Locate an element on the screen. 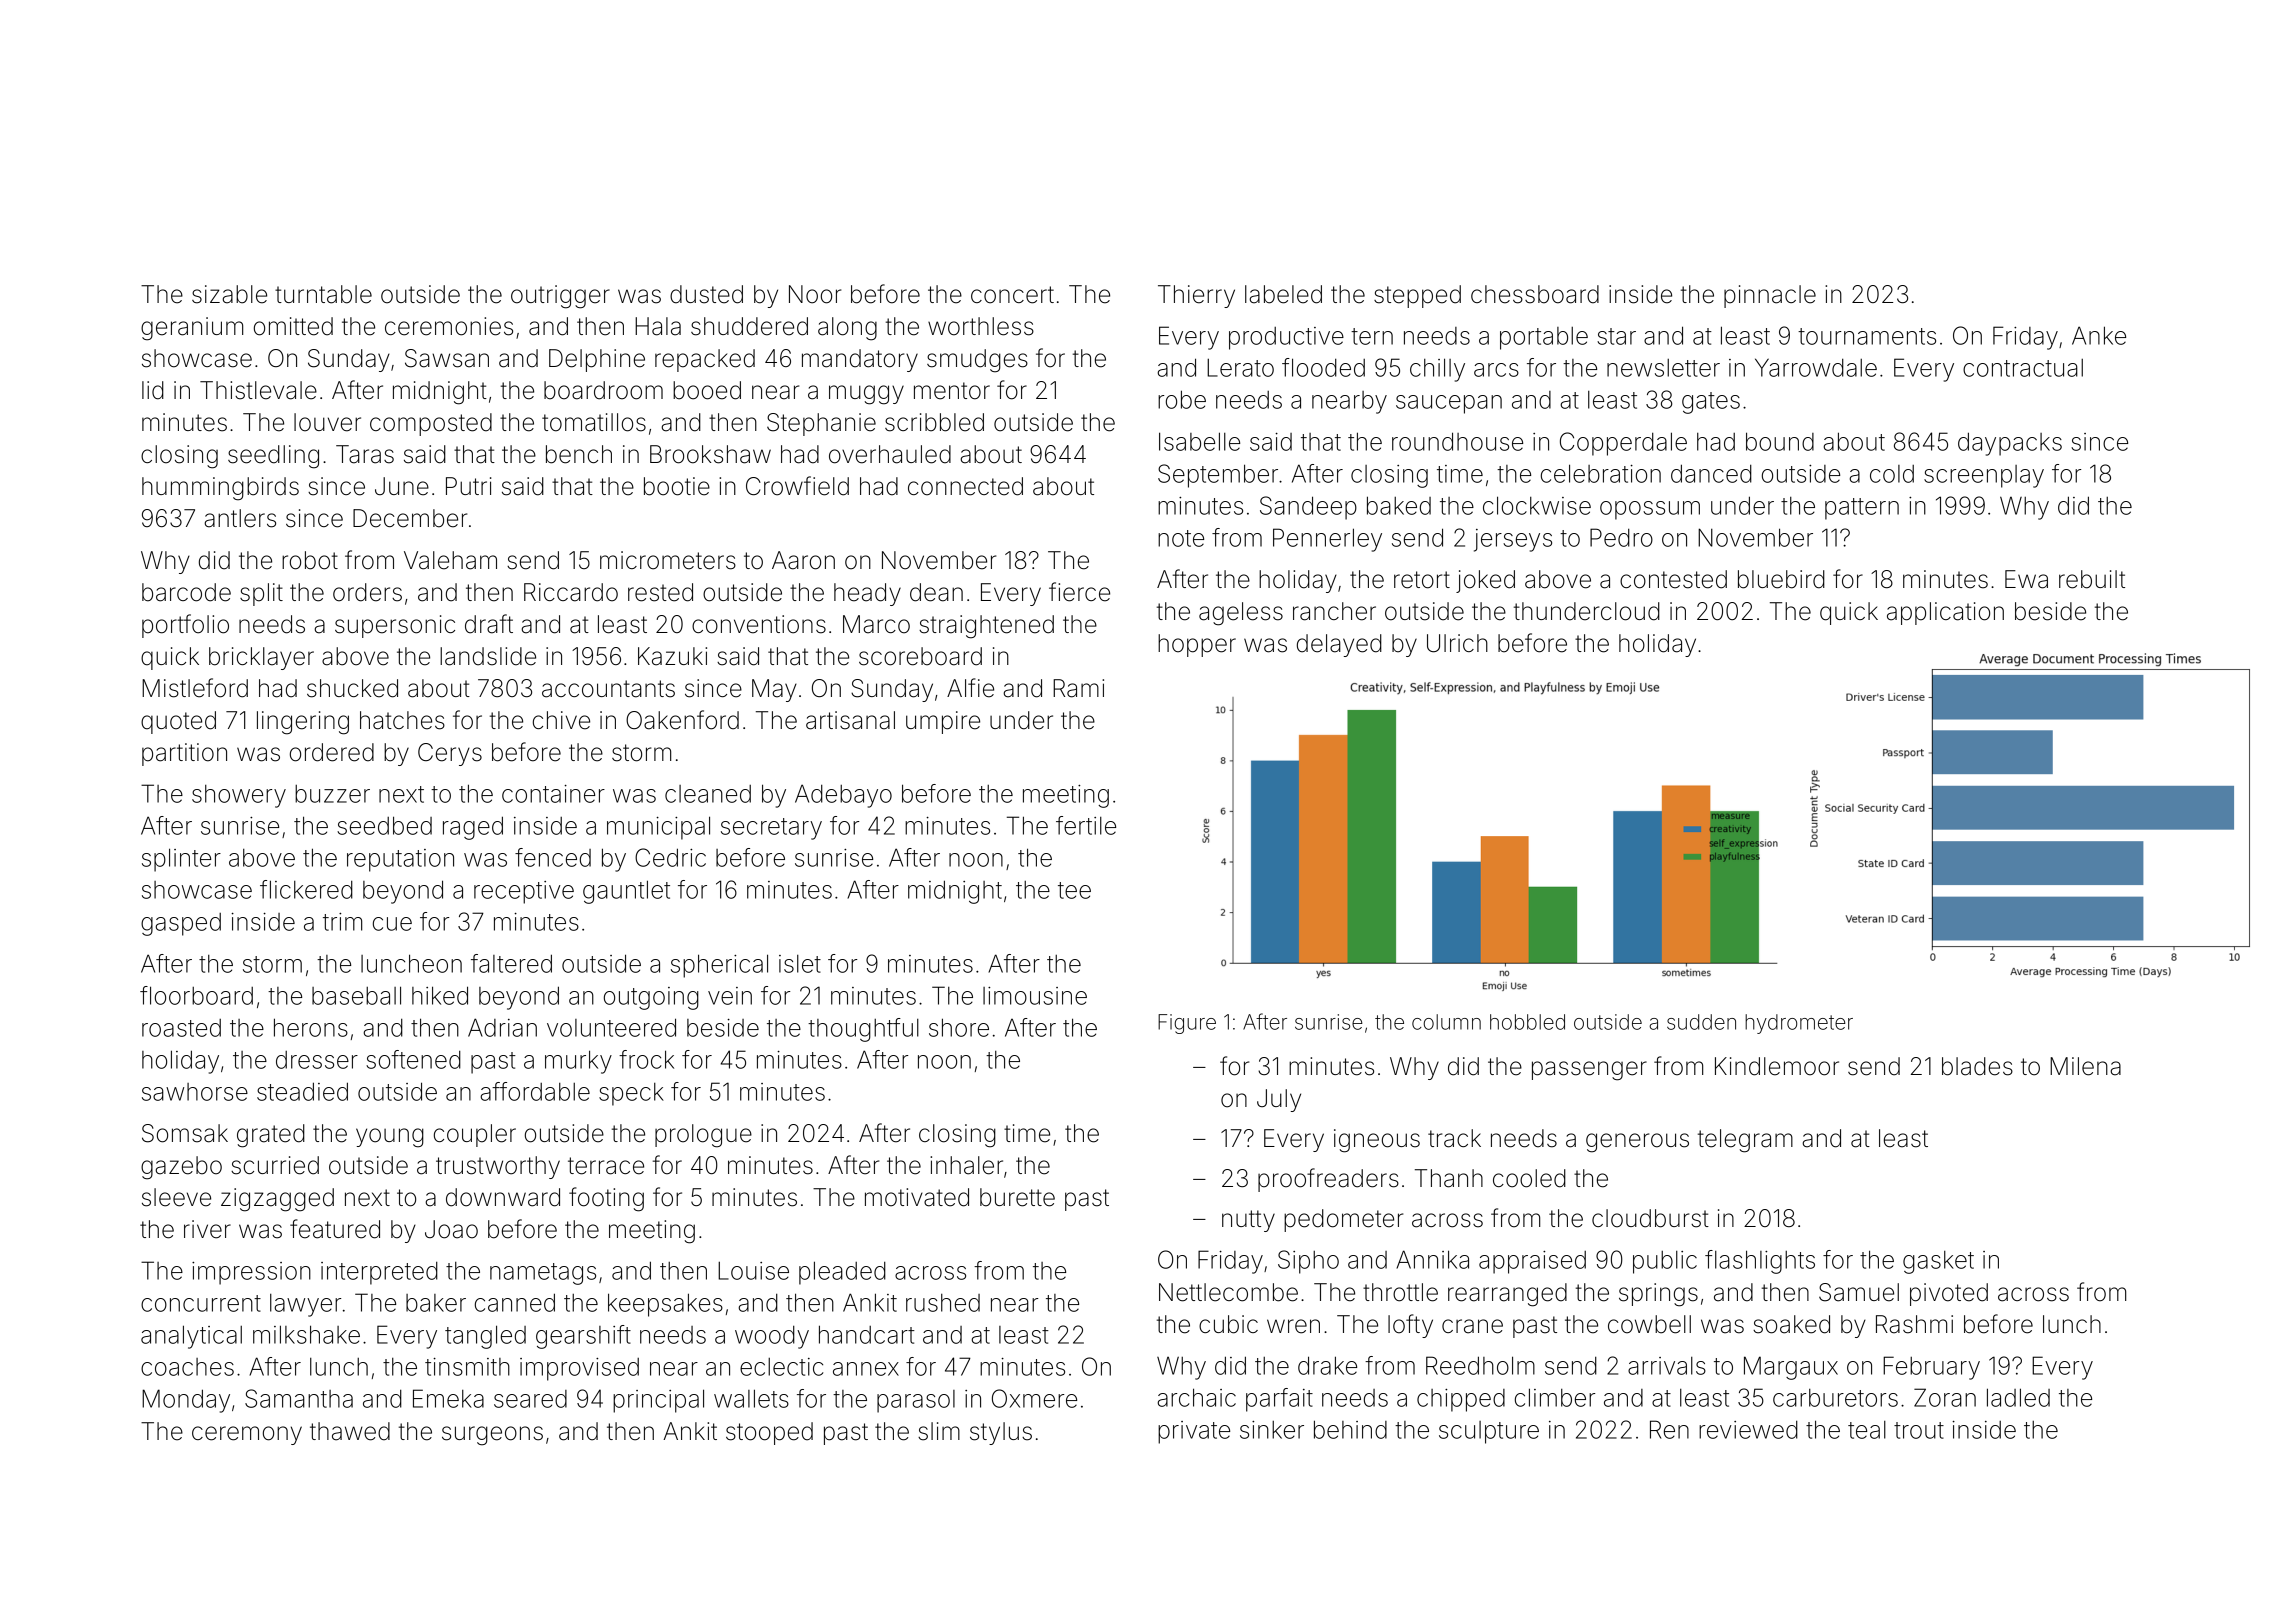  Brookshaw is located at coordinates (710, 454).
